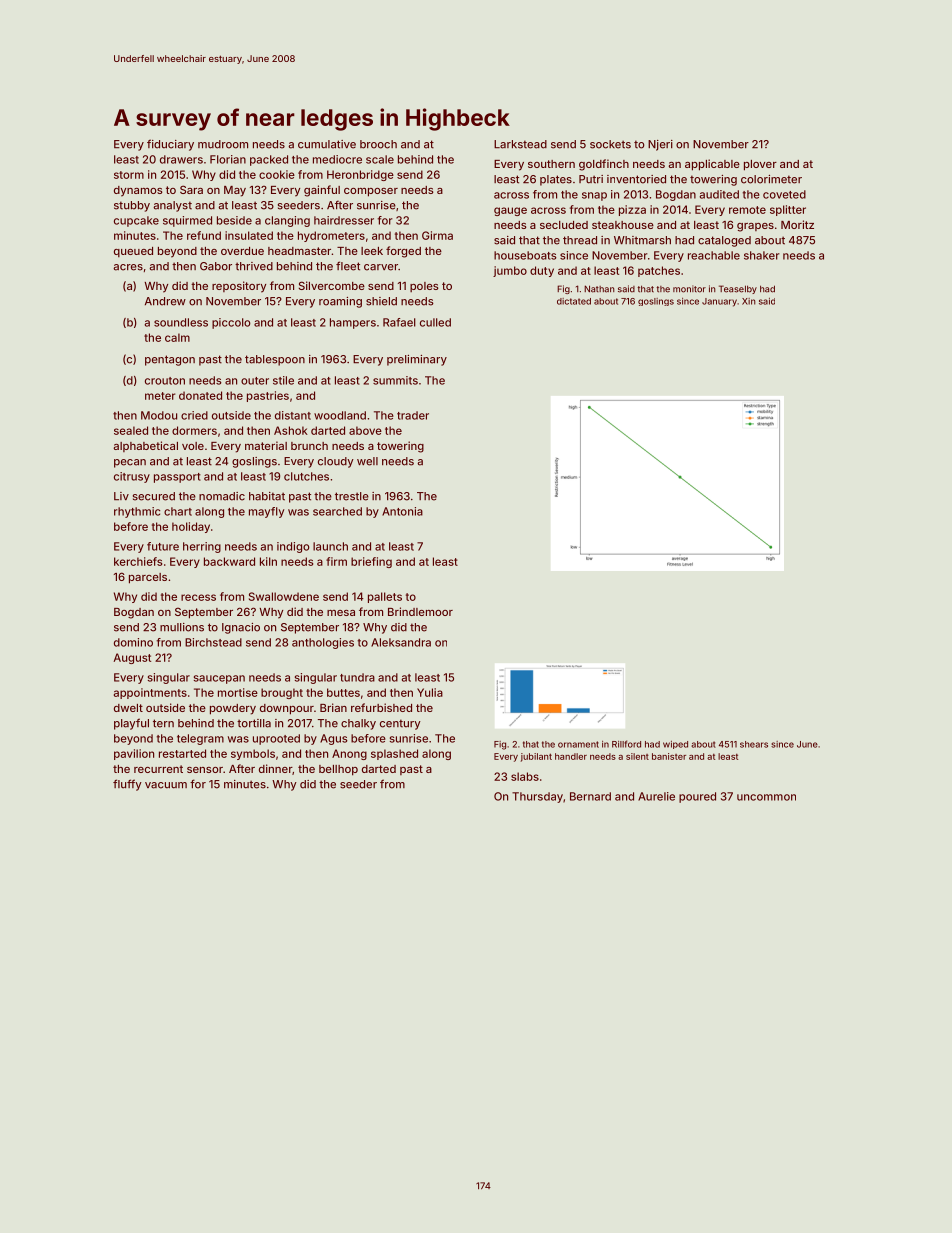 This screenshot has width=952, height=1233. What do you see at coordinates (150, 693) in the screenshot?
I see `appointments` at bounding box center [150, 693].
